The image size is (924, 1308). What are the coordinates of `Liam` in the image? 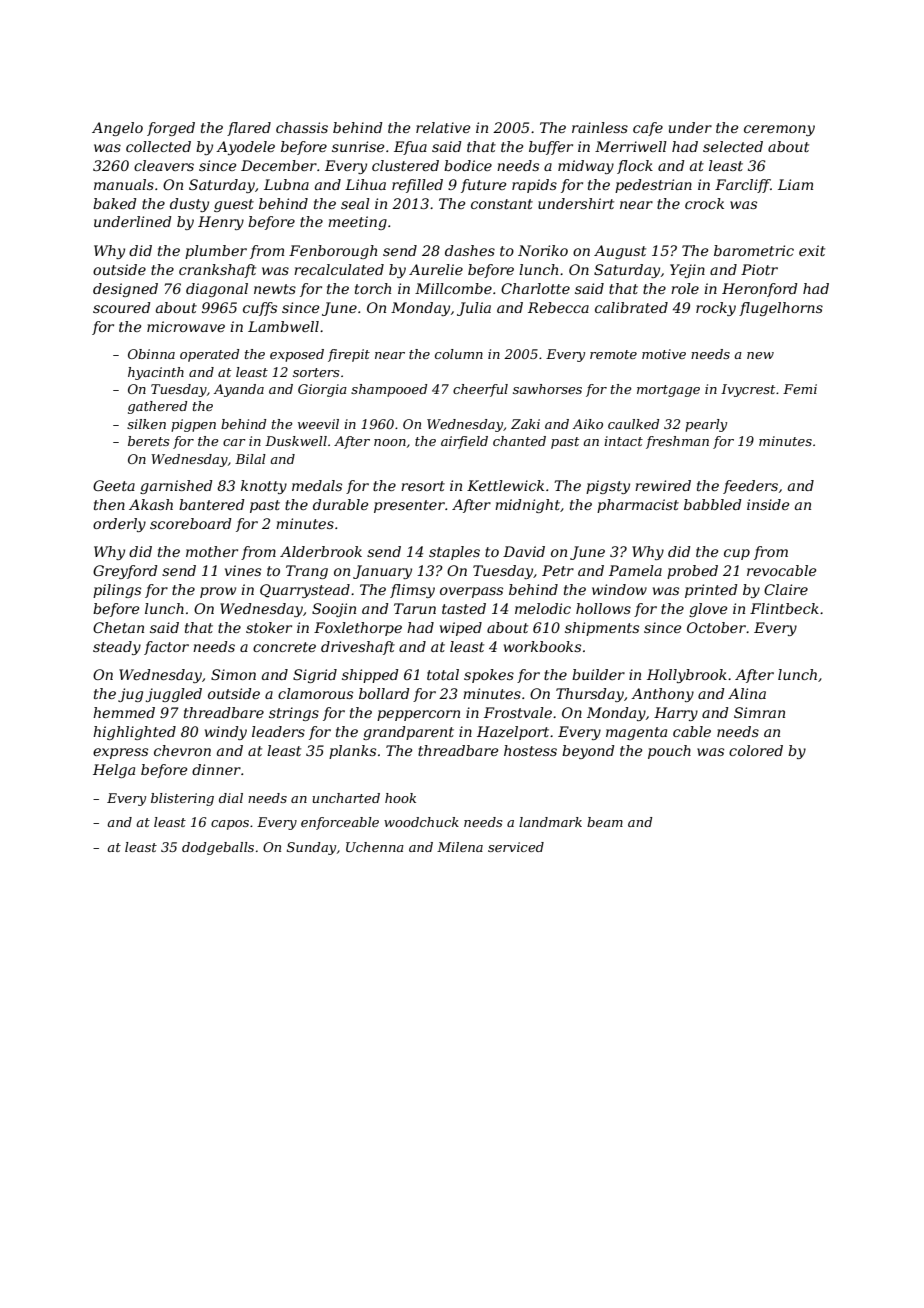 It's located at (795, 184).
